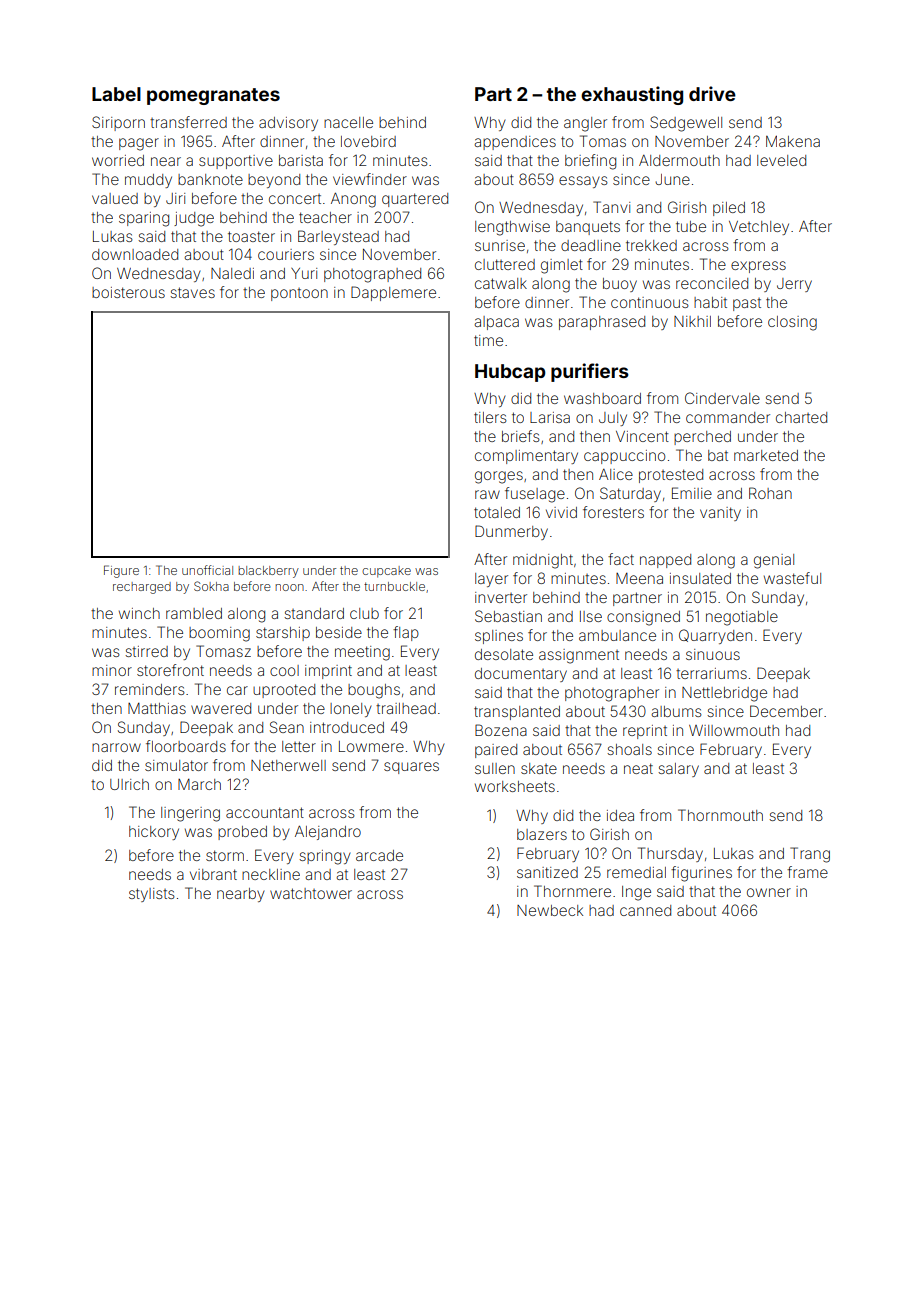  Describe the element at coordinates (539, 768) in the page. I see `skate` at that location.
